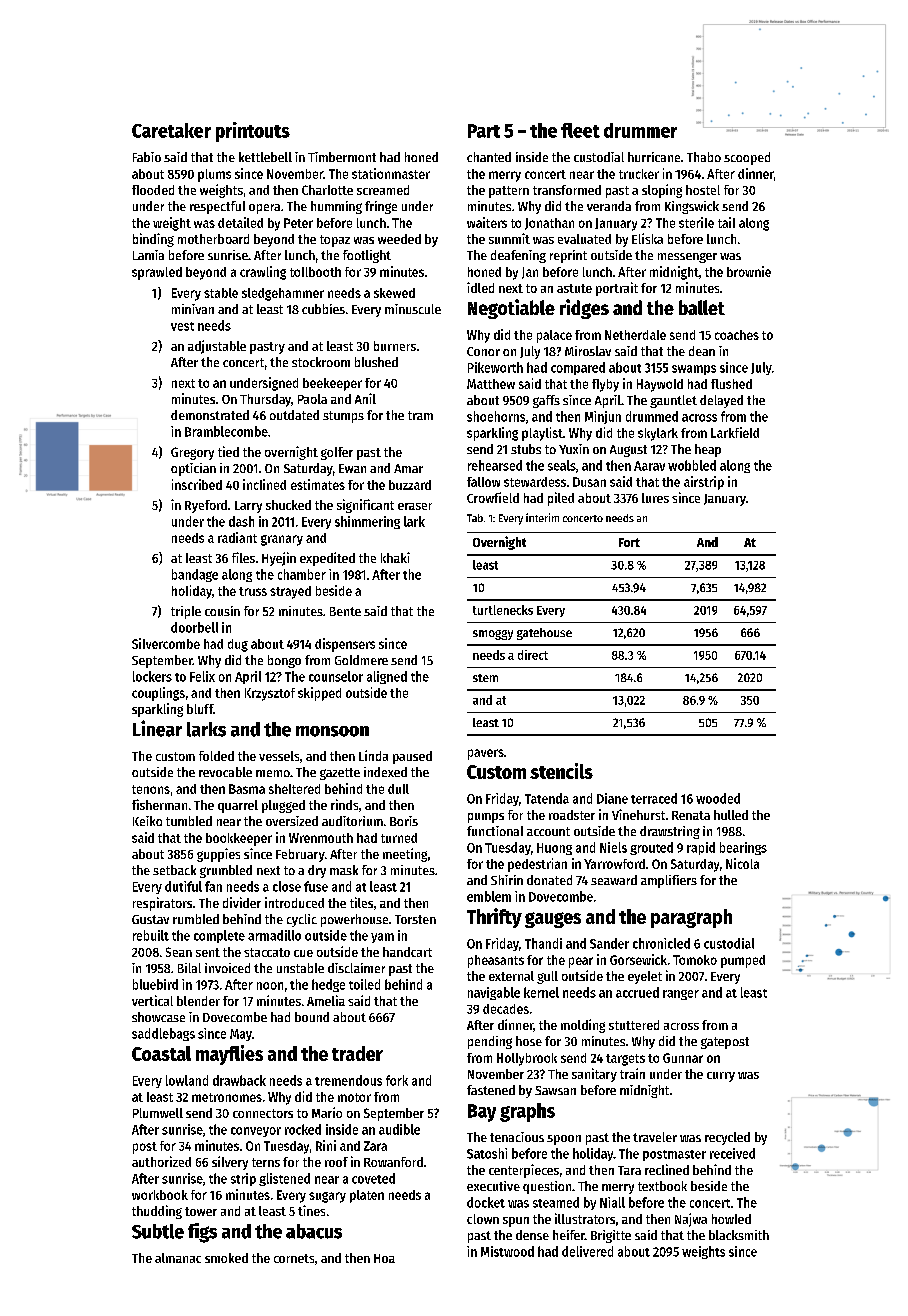 Image resolution: width=908 pixels, height=1316 pixels. Describe the element at coordinates (229, 1055) in the document. I see `mayflies` at that location.
